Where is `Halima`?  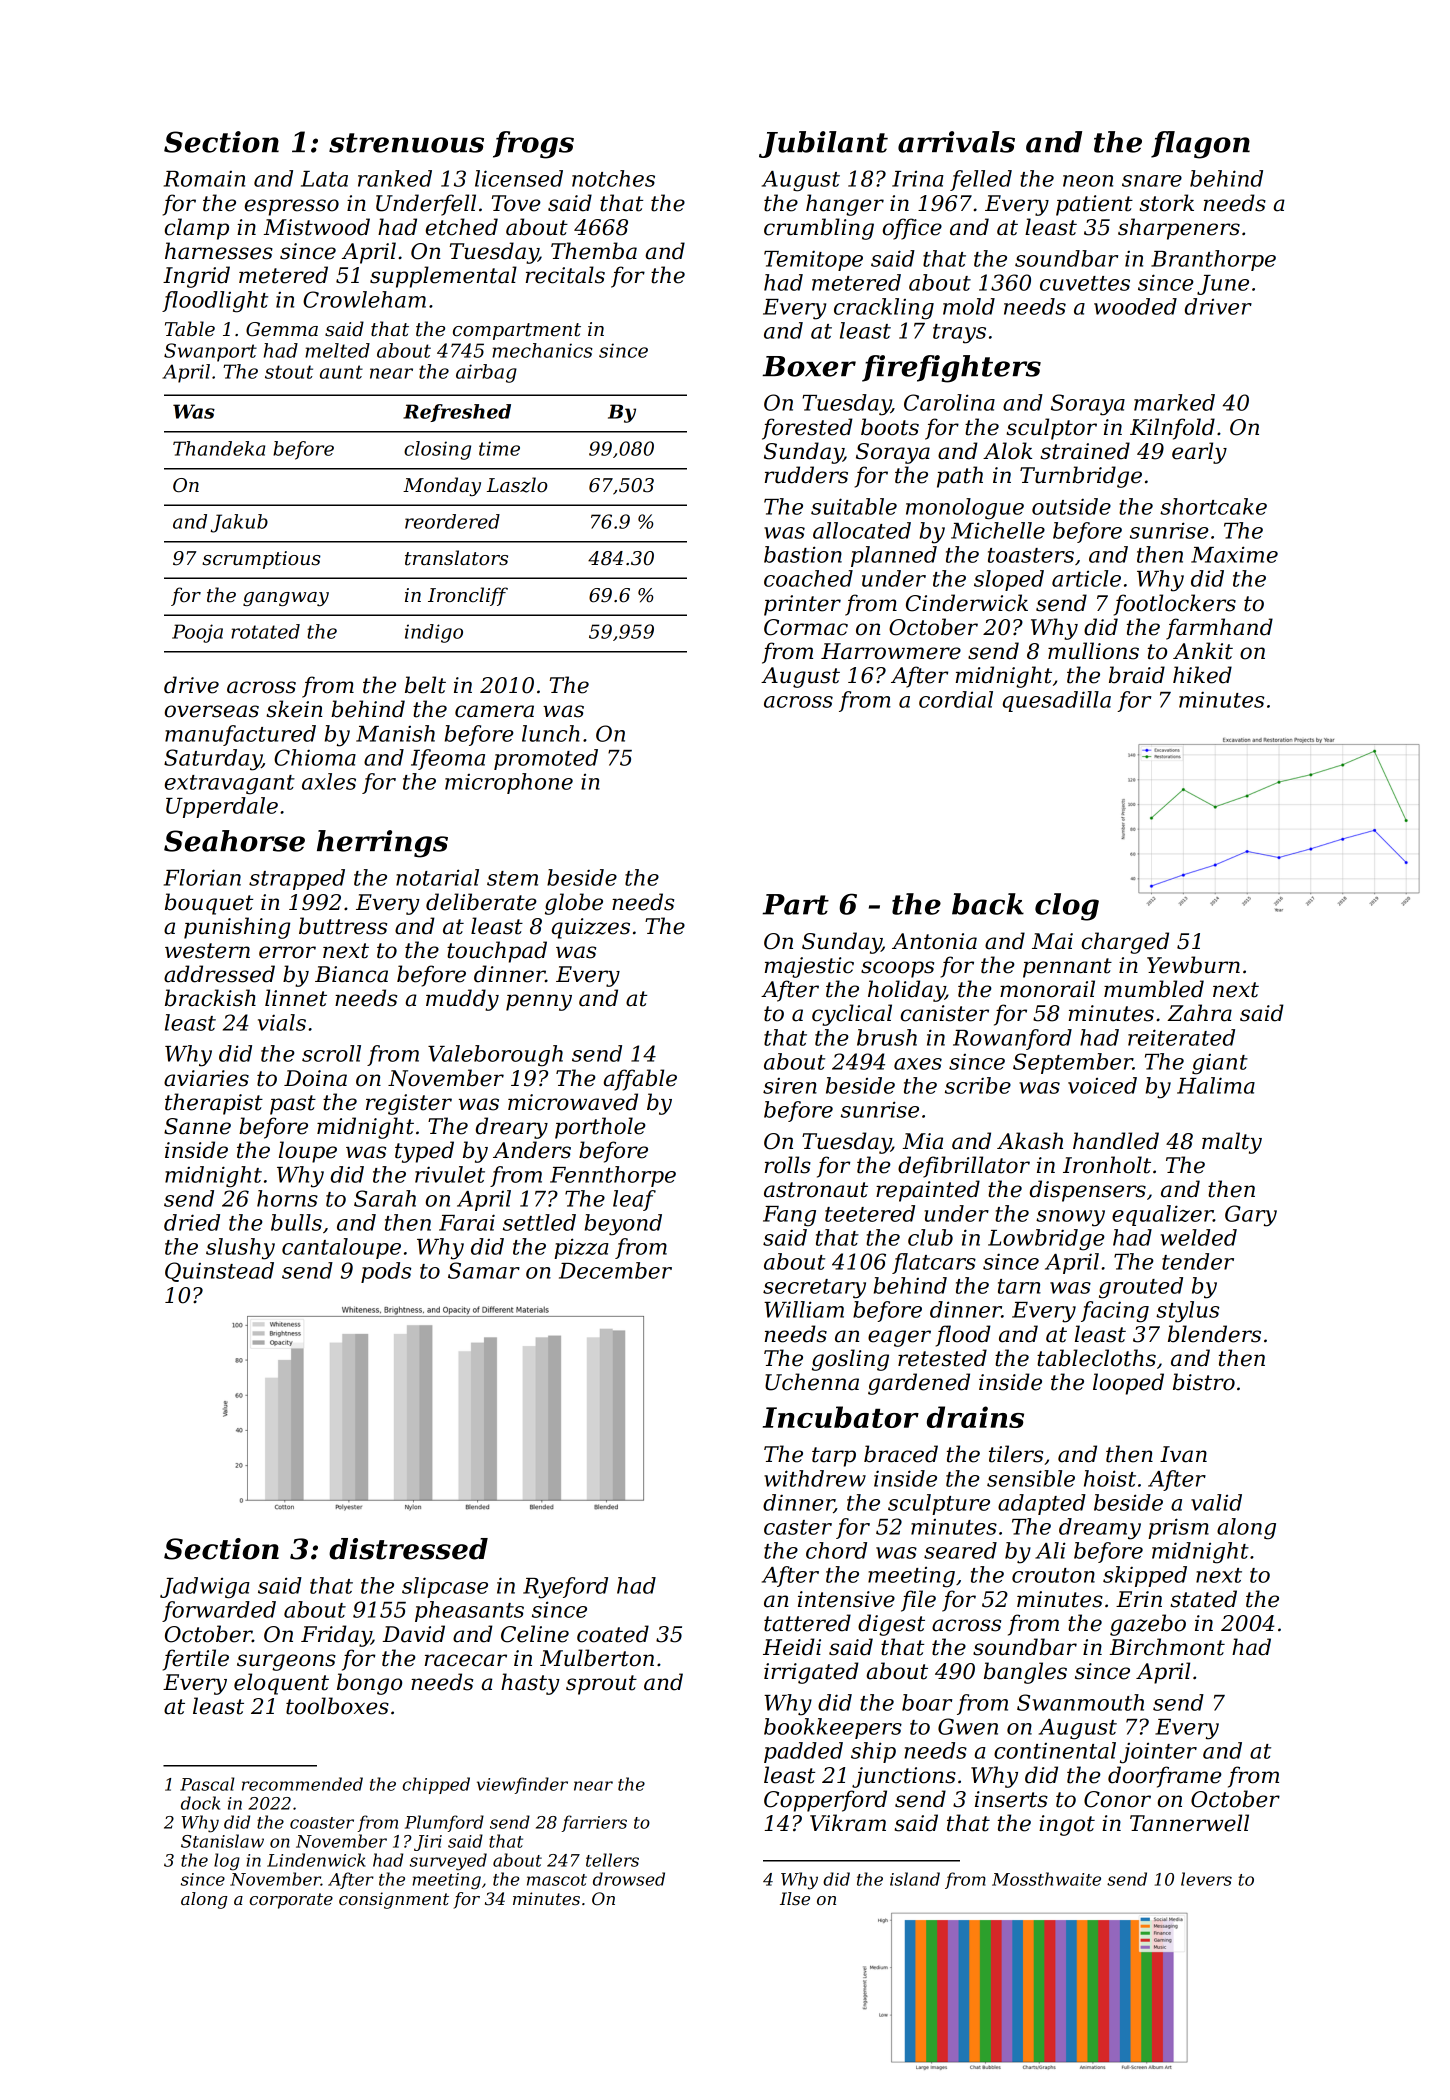
Halima is located at coordinates (1216, 1085).
